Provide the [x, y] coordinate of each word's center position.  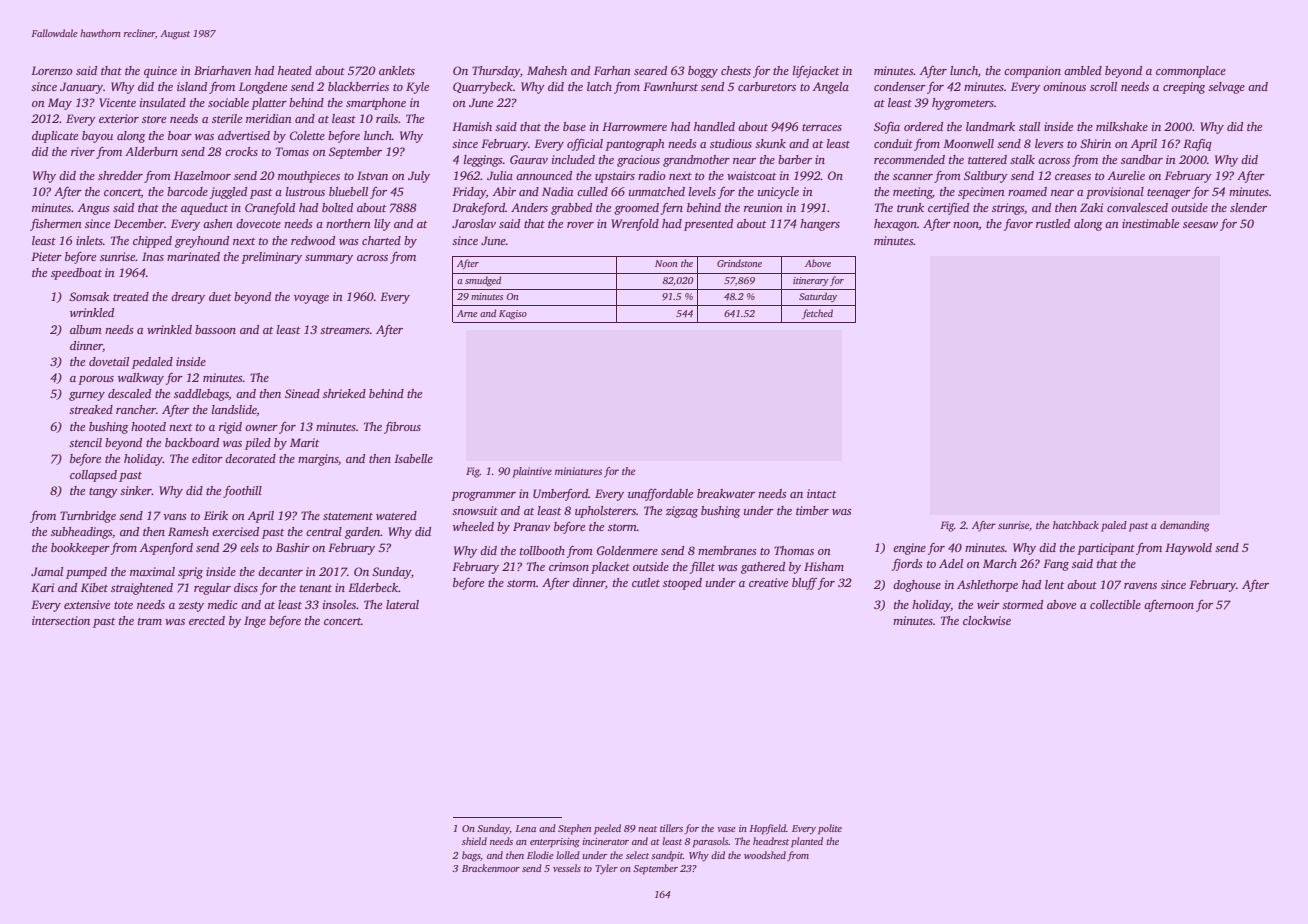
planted [807, 842]
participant [1106, 549]
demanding [1184, 526]
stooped [682, 584]
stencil [85, 442]
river [83, 151]
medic [223, 604]
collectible [1115, 604]
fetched [817, 314]
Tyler [607, 869]
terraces [822, 127]
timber [812, 510]
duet [220, 296]
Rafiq [1197, 145]
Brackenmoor [491, 868]
